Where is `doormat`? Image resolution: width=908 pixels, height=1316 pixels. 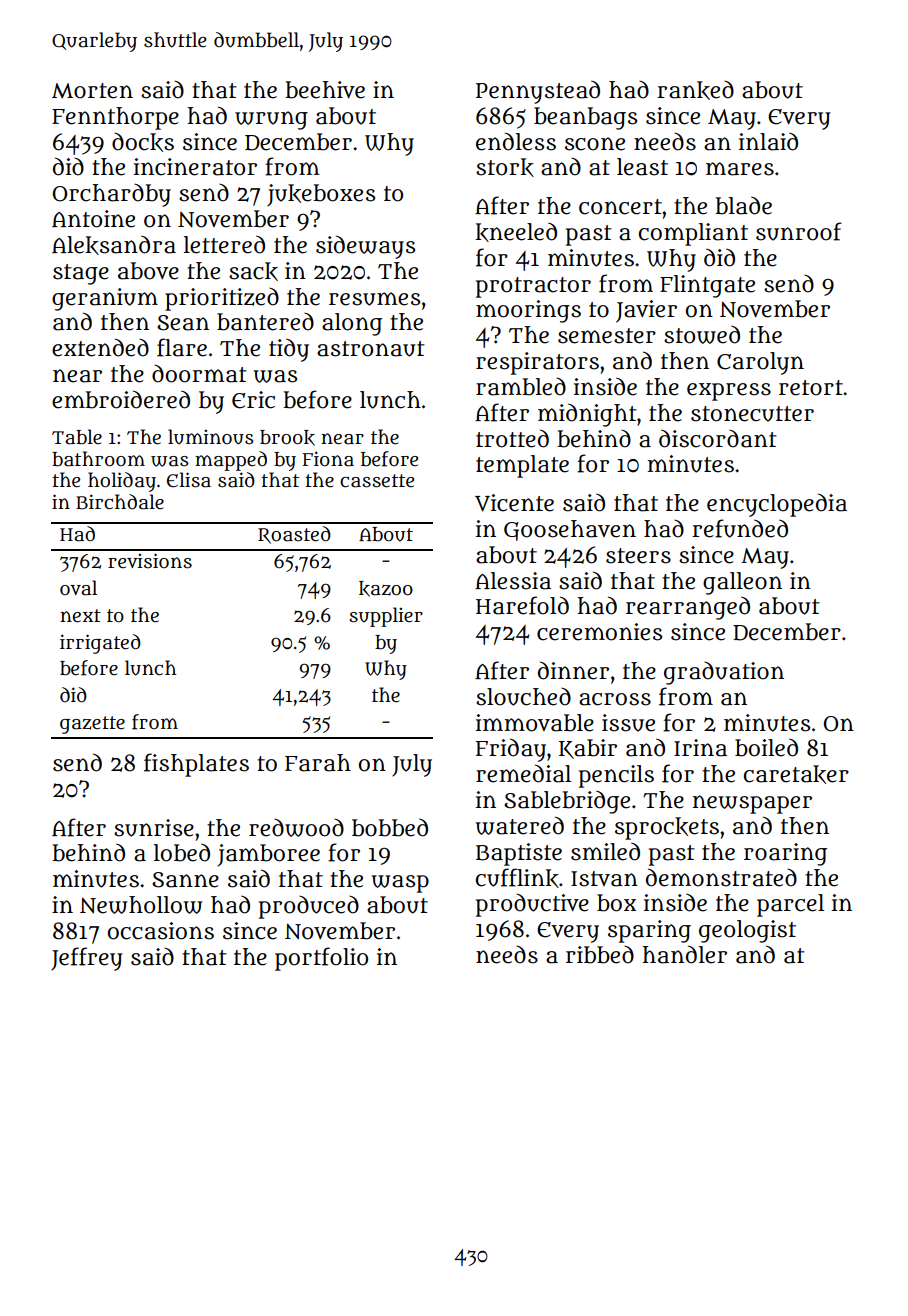
doormat is located at coordinates (199, 374).
